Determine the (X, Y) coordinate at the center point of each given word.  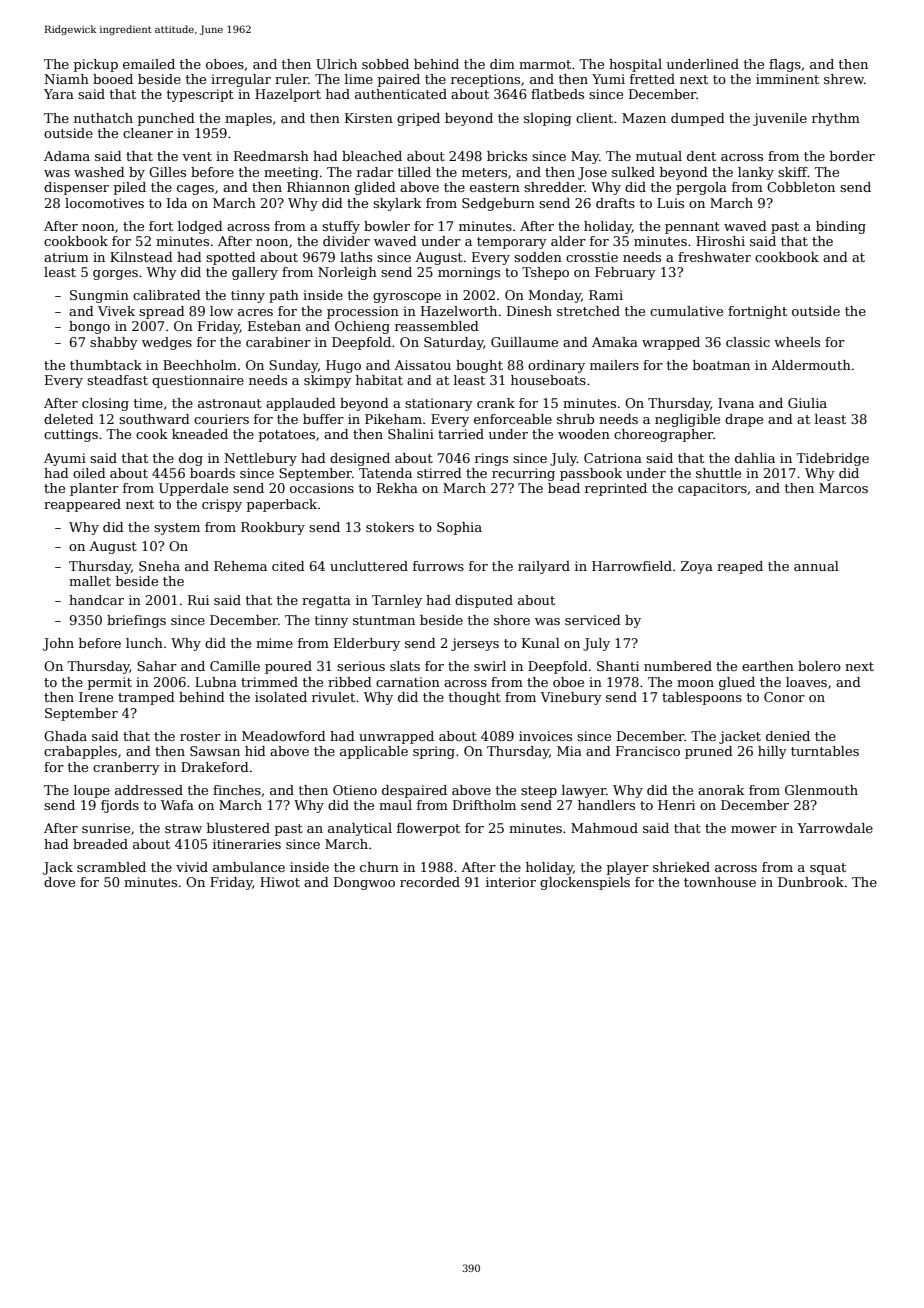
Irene (96, 697)
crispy (222, 505)
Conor (784, 697)
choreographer (664, 435)
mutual (659, 156)
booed (113, 79)
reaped (740, 567)
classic (748, 342)
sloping (548, 119)
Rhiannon (318, 187)
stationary (439, 404)
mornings (469, 273)
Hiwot (280, 882)
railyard (544, 567)
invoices (545, 736)
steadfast (117, 380)
